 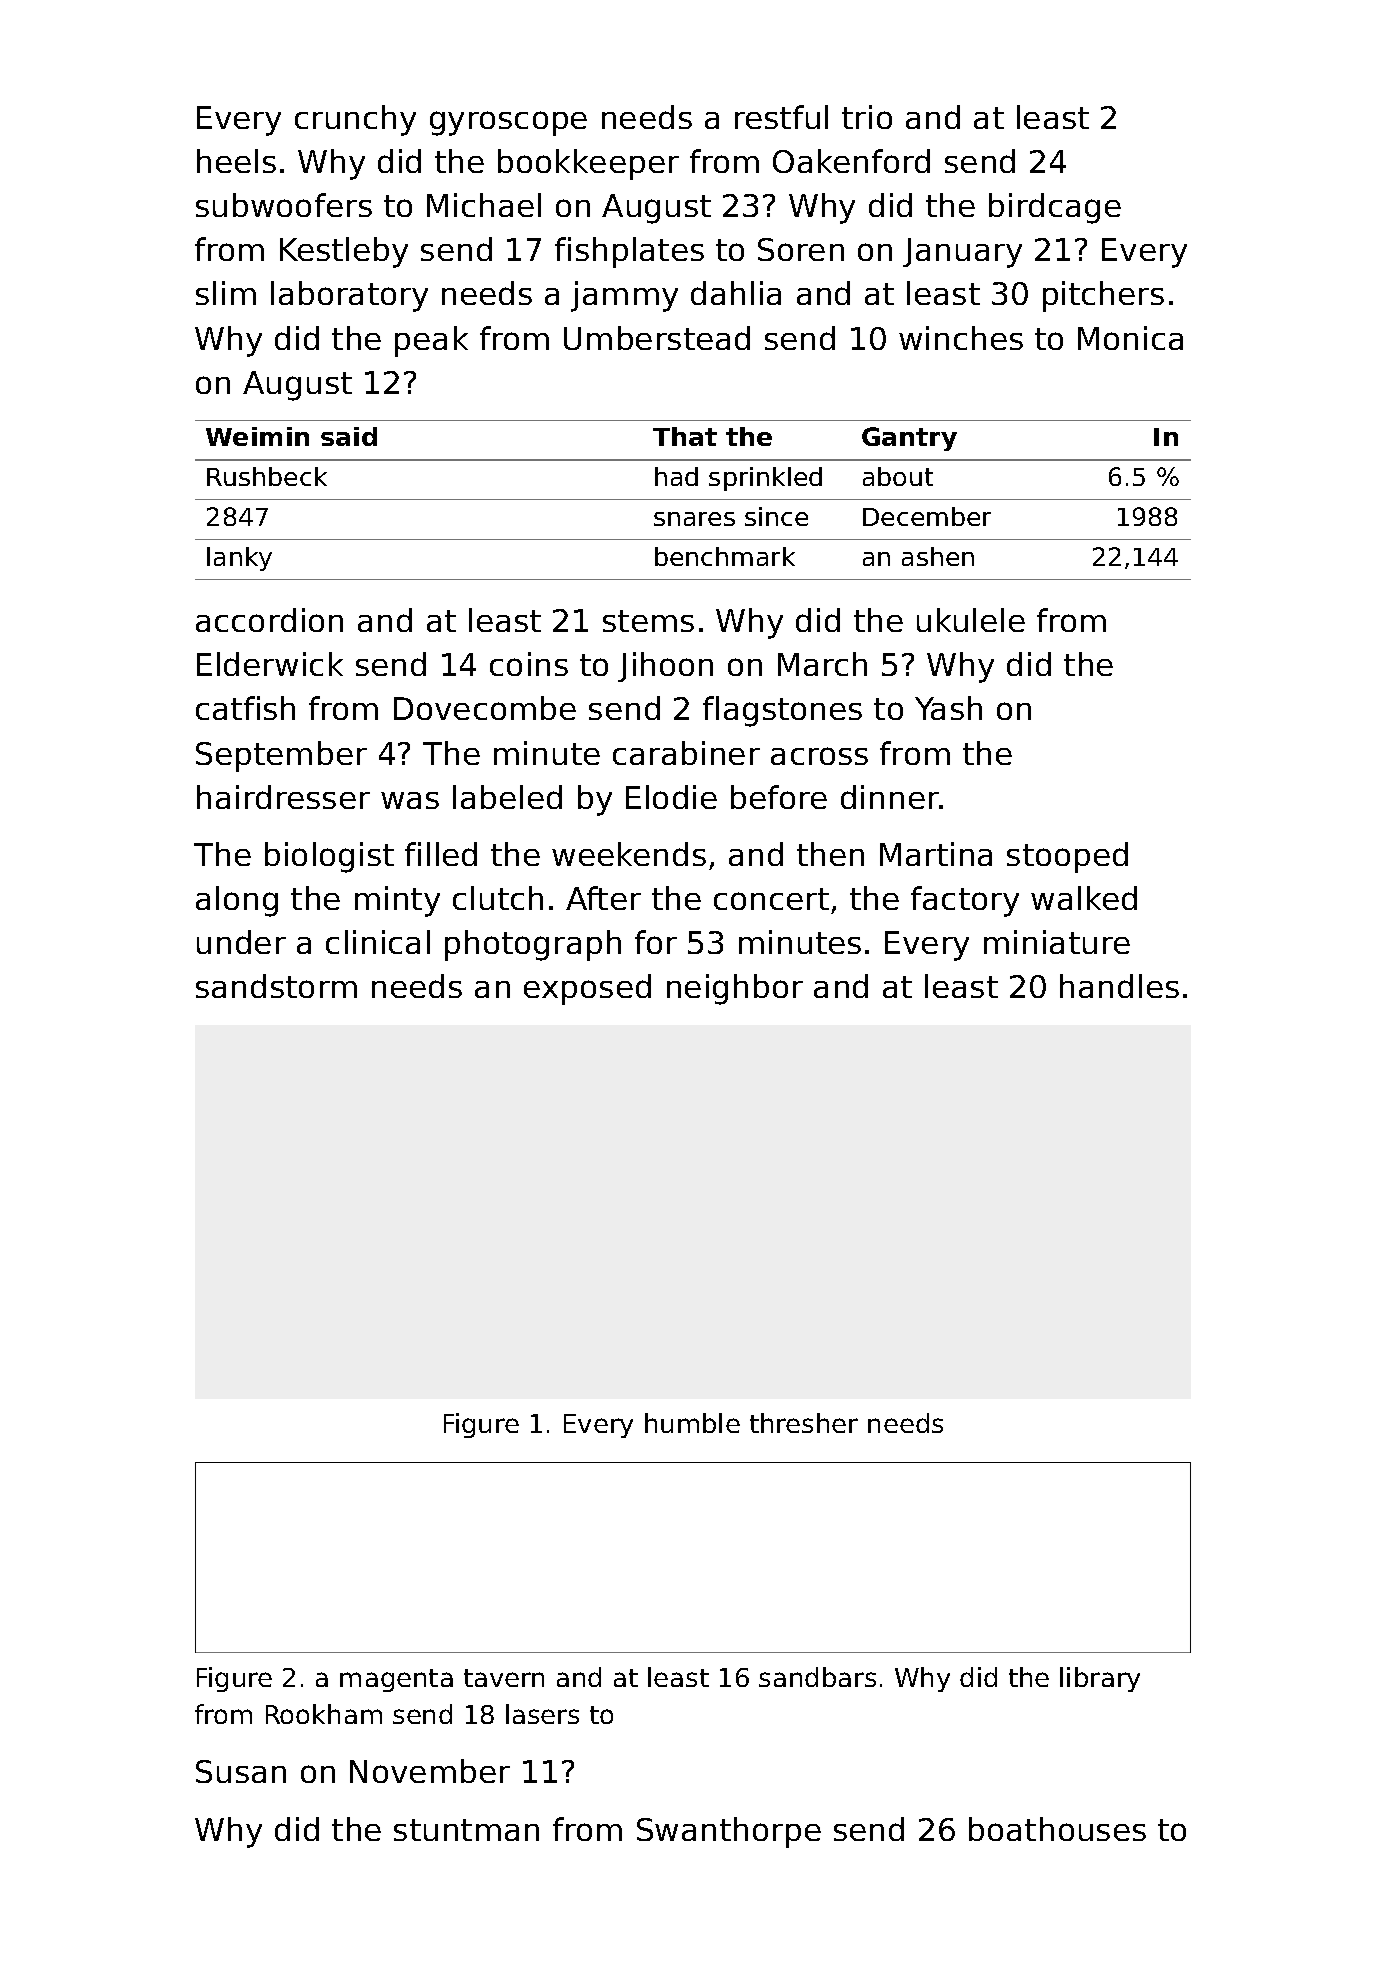 What do you see at coordinates (276, 986) in the image?
I see `sandstorm` at bounding box center [276, 986].
